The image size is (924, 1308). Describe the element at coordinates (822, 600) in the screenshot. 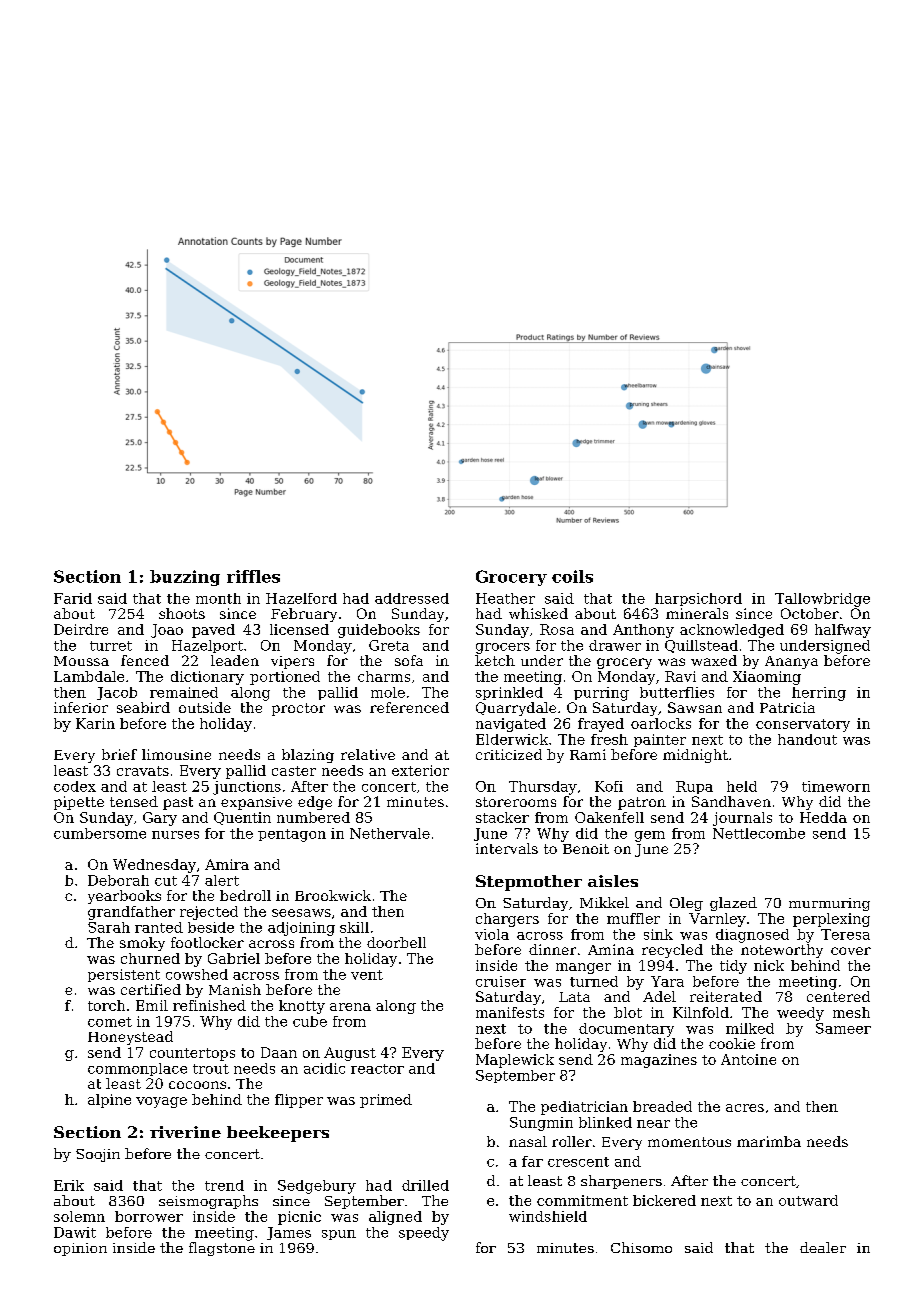

I see `Tallowbridge` at that location.
